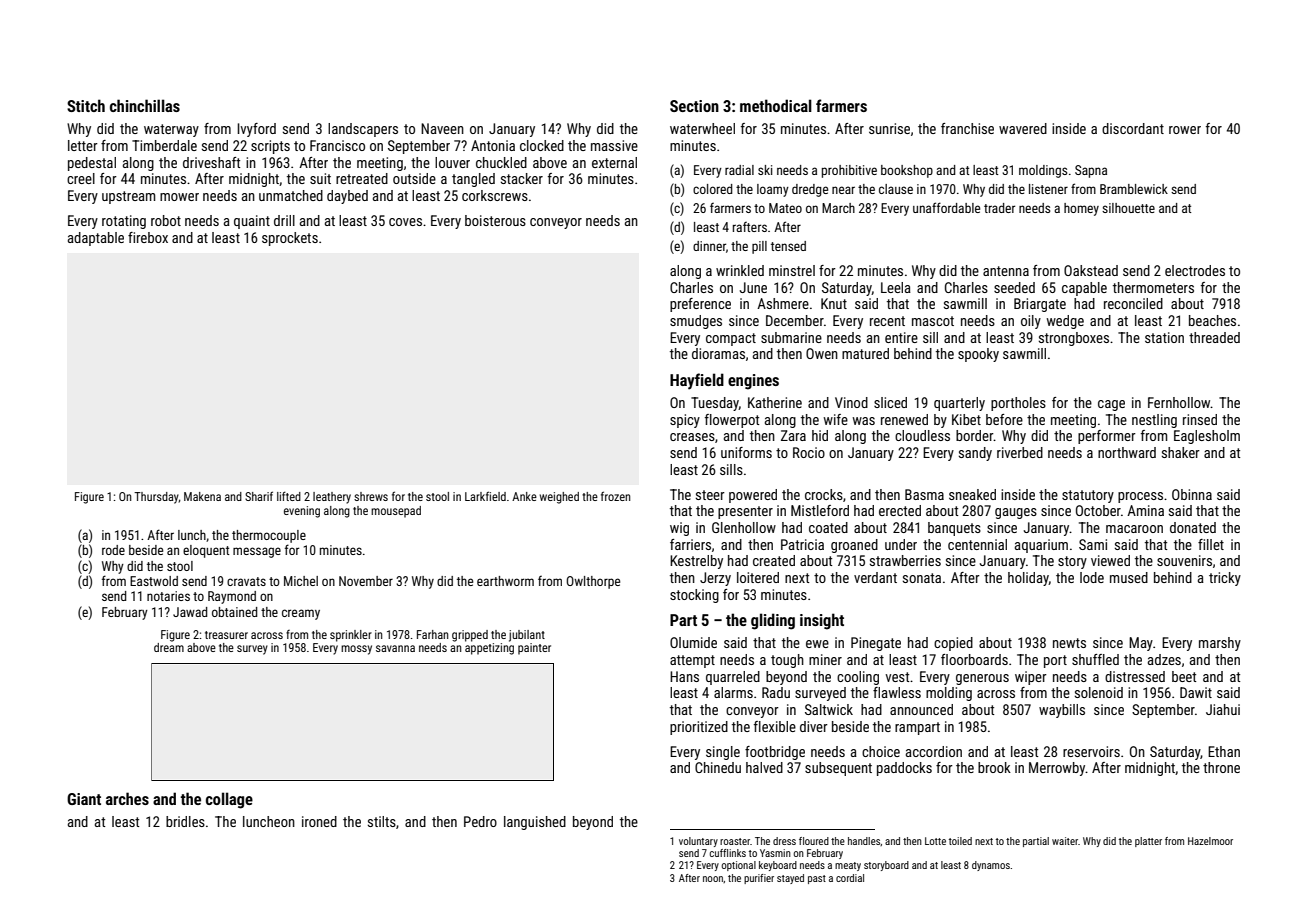 The image size is (1308, 924). What do you see at coordinates (764, 767) in the screenshot?
I see `halved` at bounding box center [764, 767].
